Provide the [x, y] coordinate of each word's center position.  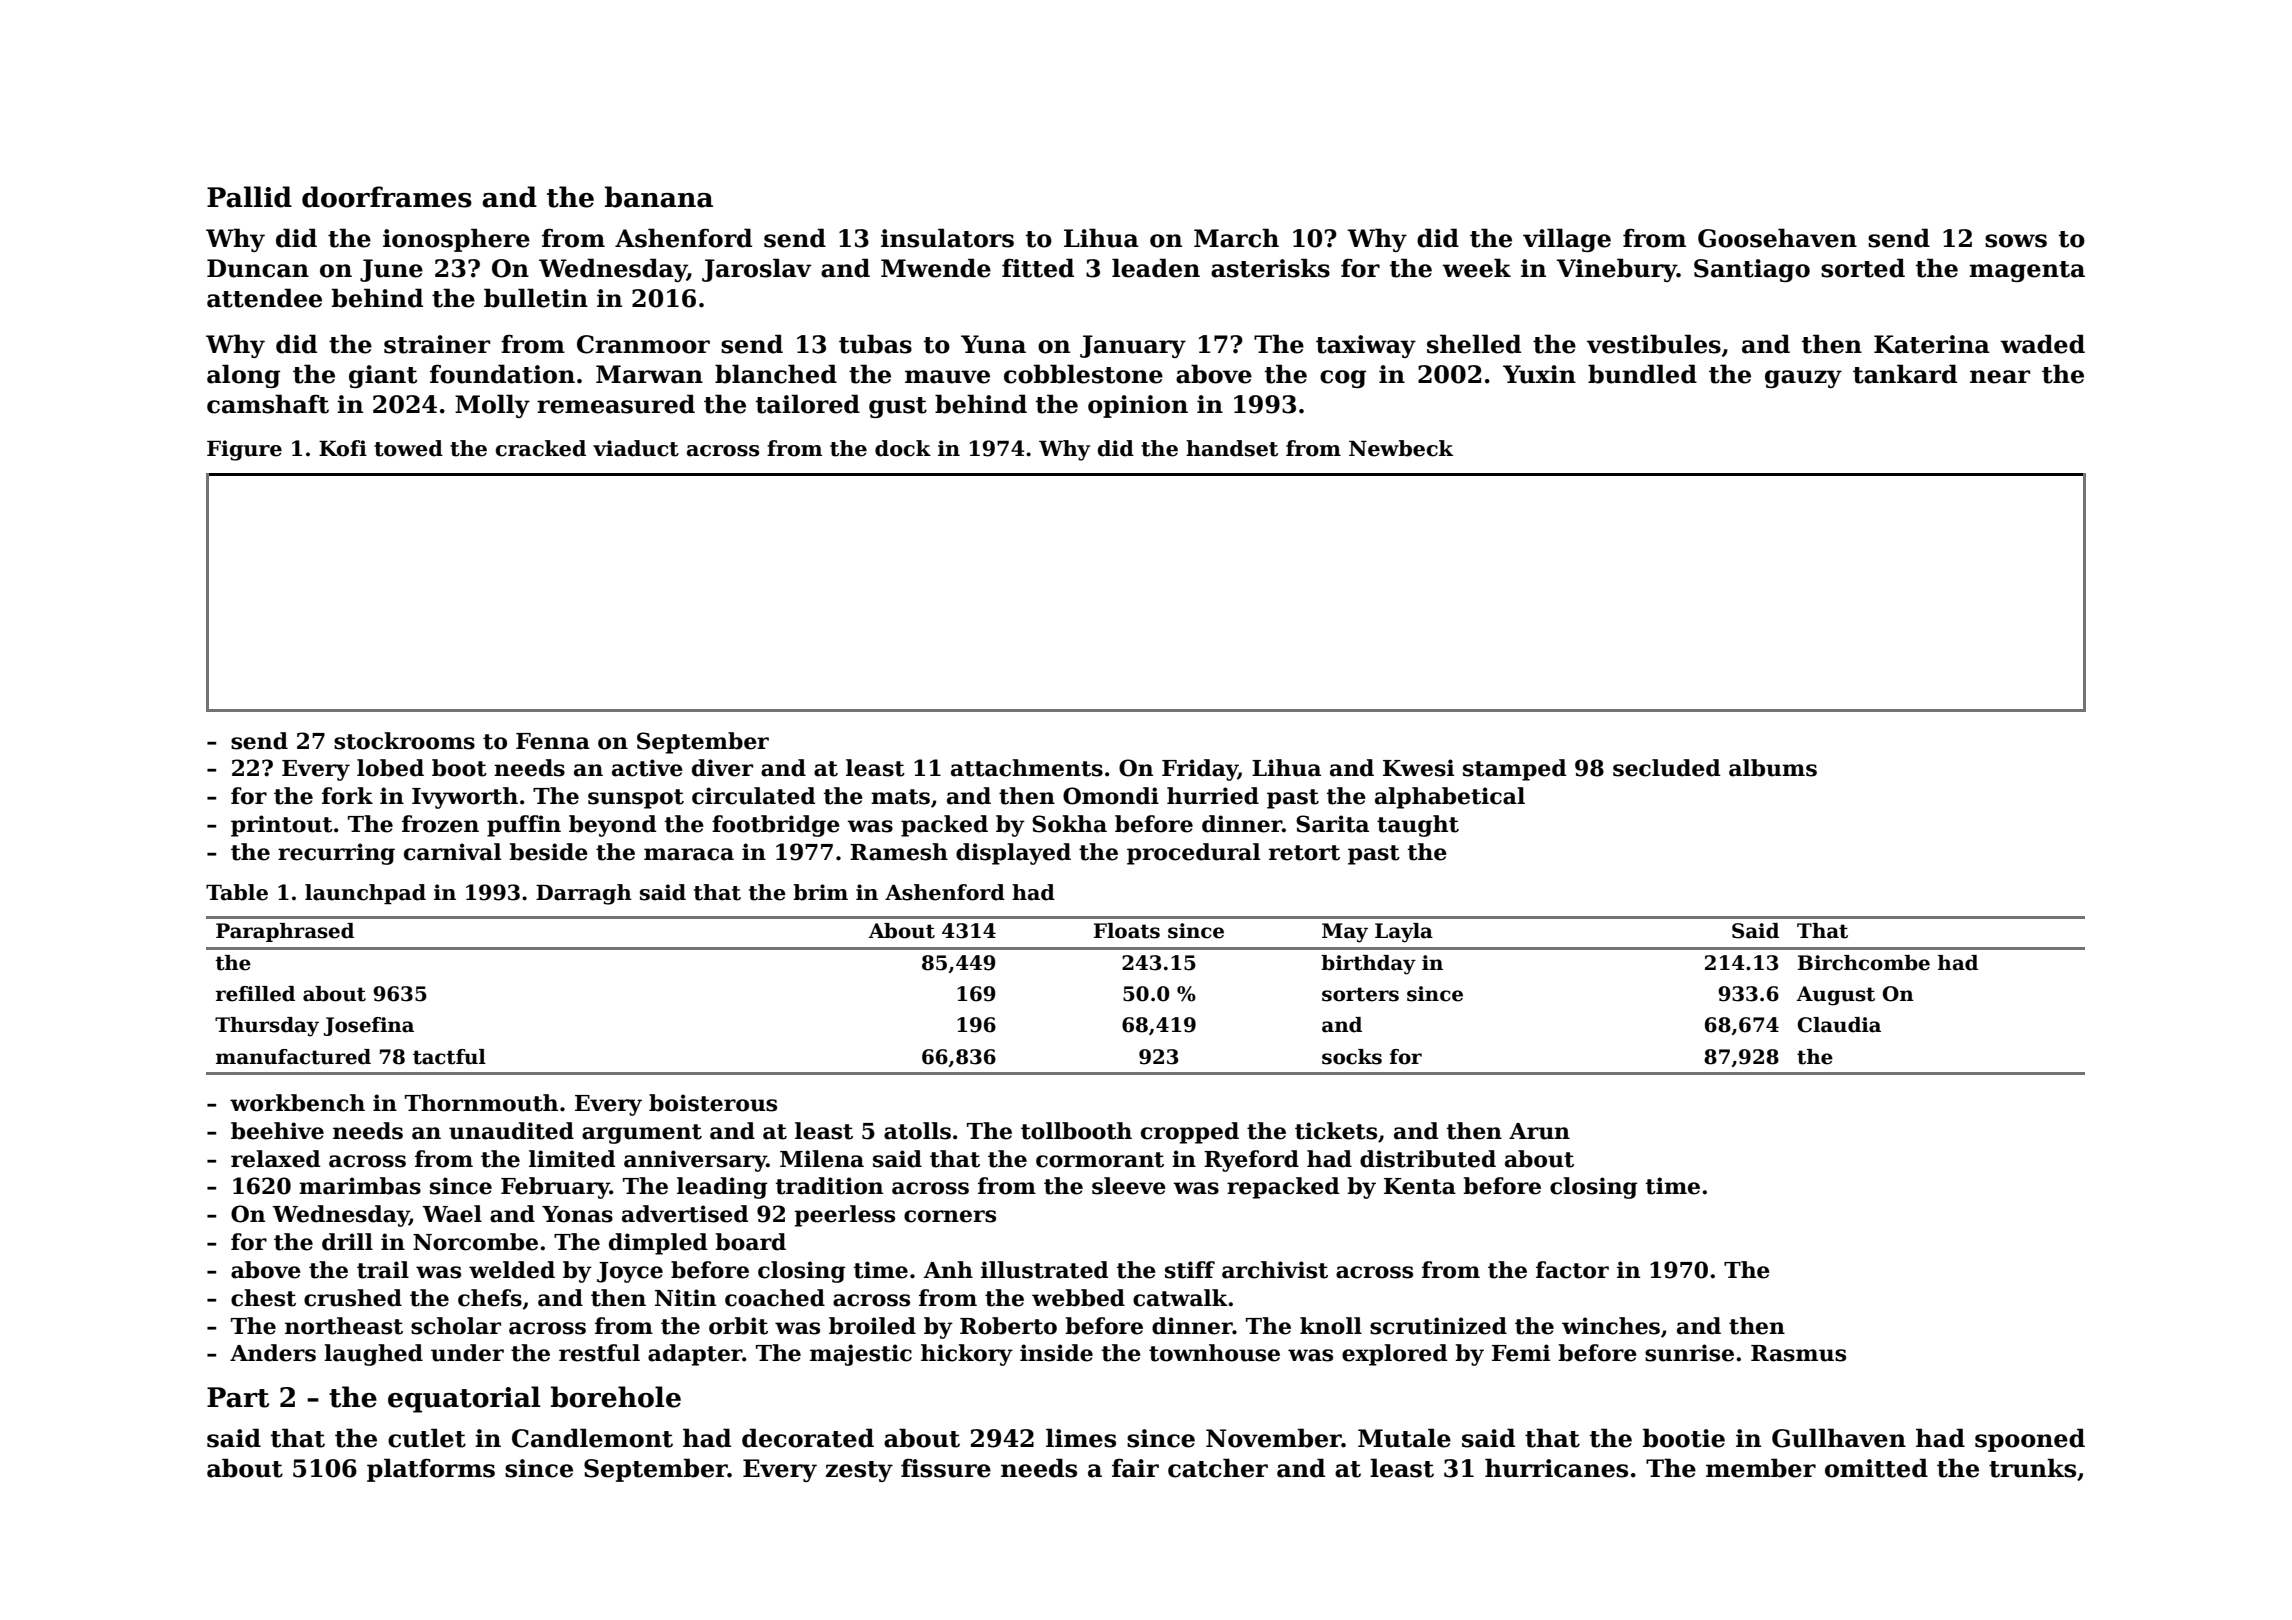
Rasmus [1798, 1353]
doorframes [387, 197]
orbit [738, 1326]
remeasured [616, 404]
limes [1081, 1438]
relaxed [275, 1159]
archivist [1275, 1270]
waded [2042, 344]
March [1236, 238]
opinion [1138, 406]
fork [347, 796]
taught [1418, 826]
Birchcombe [1864, 963]
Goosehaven [1777, 238]
